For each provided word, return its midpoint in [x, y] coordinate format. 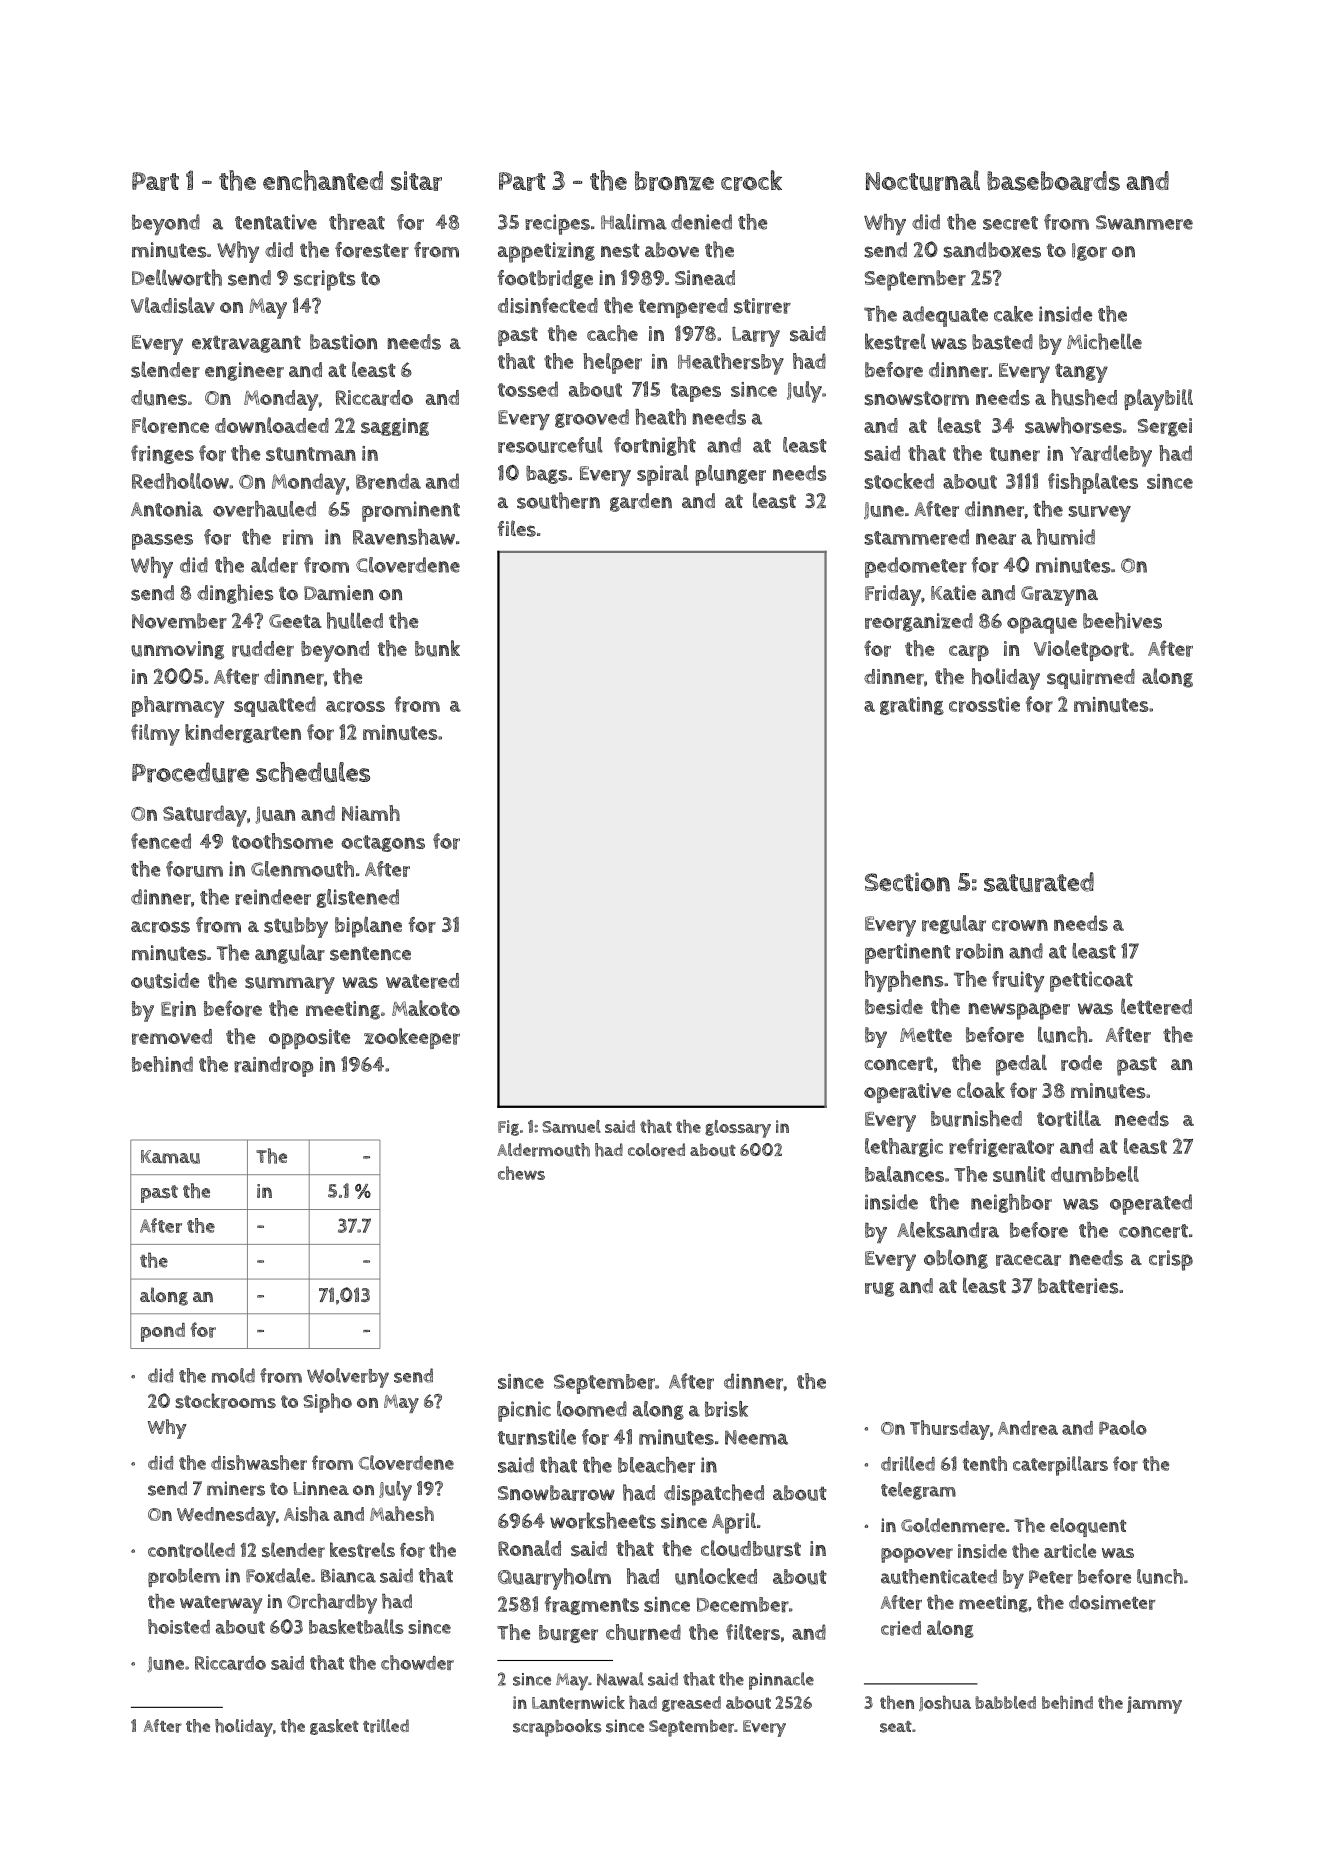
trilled [386, 1726]
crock [751, 180]
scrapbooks [557, 1728]
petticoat [1091, 981]
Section [907, 882]
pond [163, 1332]
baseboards [1053, 181]
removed [172, 1037]
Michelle [1104, 341]
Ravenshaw [404, 537]
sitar [416, 181]
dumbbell [1095, 1174]
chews [521, 1173]
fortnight [655, 446]
